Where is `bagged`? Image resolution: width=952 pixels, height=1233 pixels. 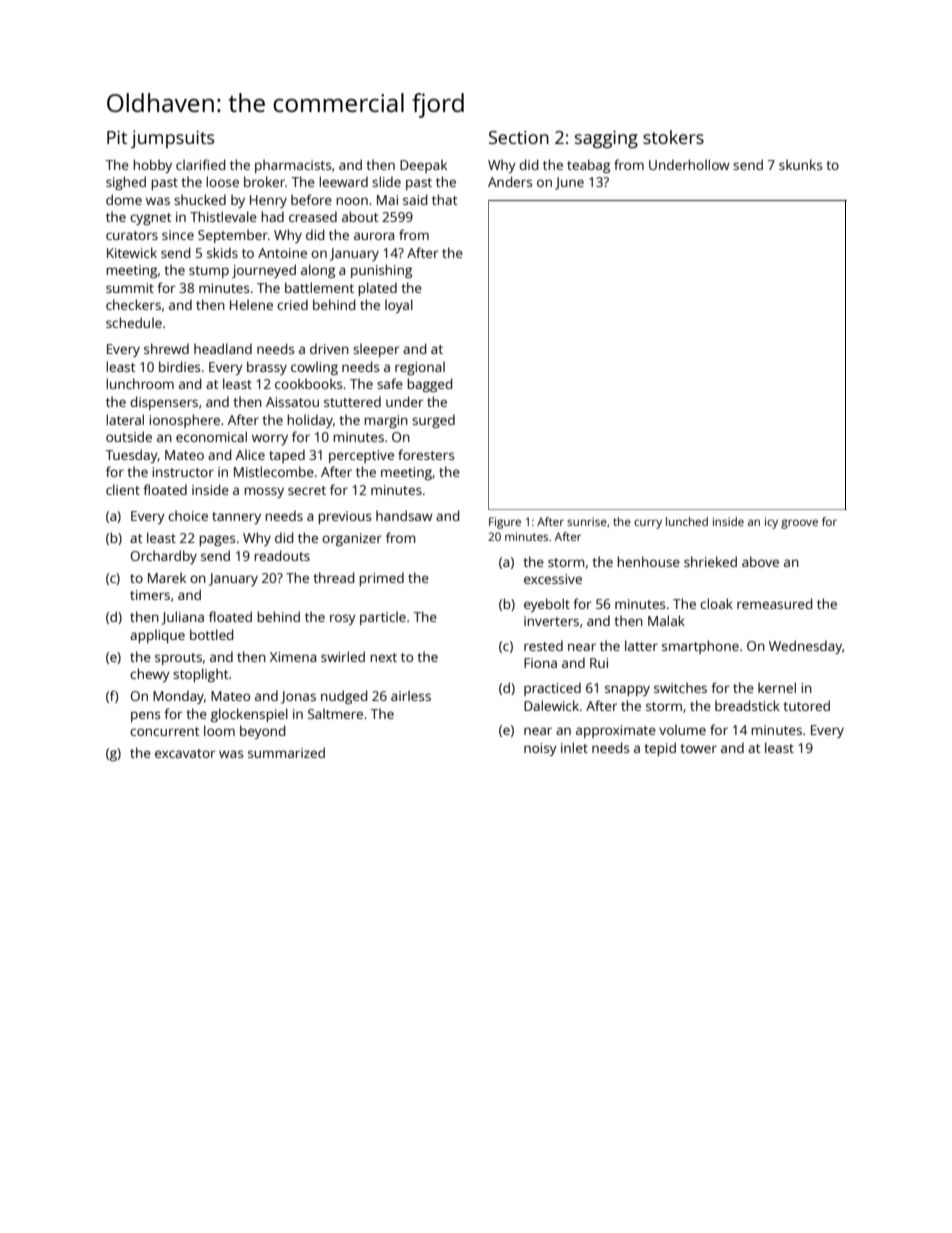
bagged is located at coordinates (429, 385).
